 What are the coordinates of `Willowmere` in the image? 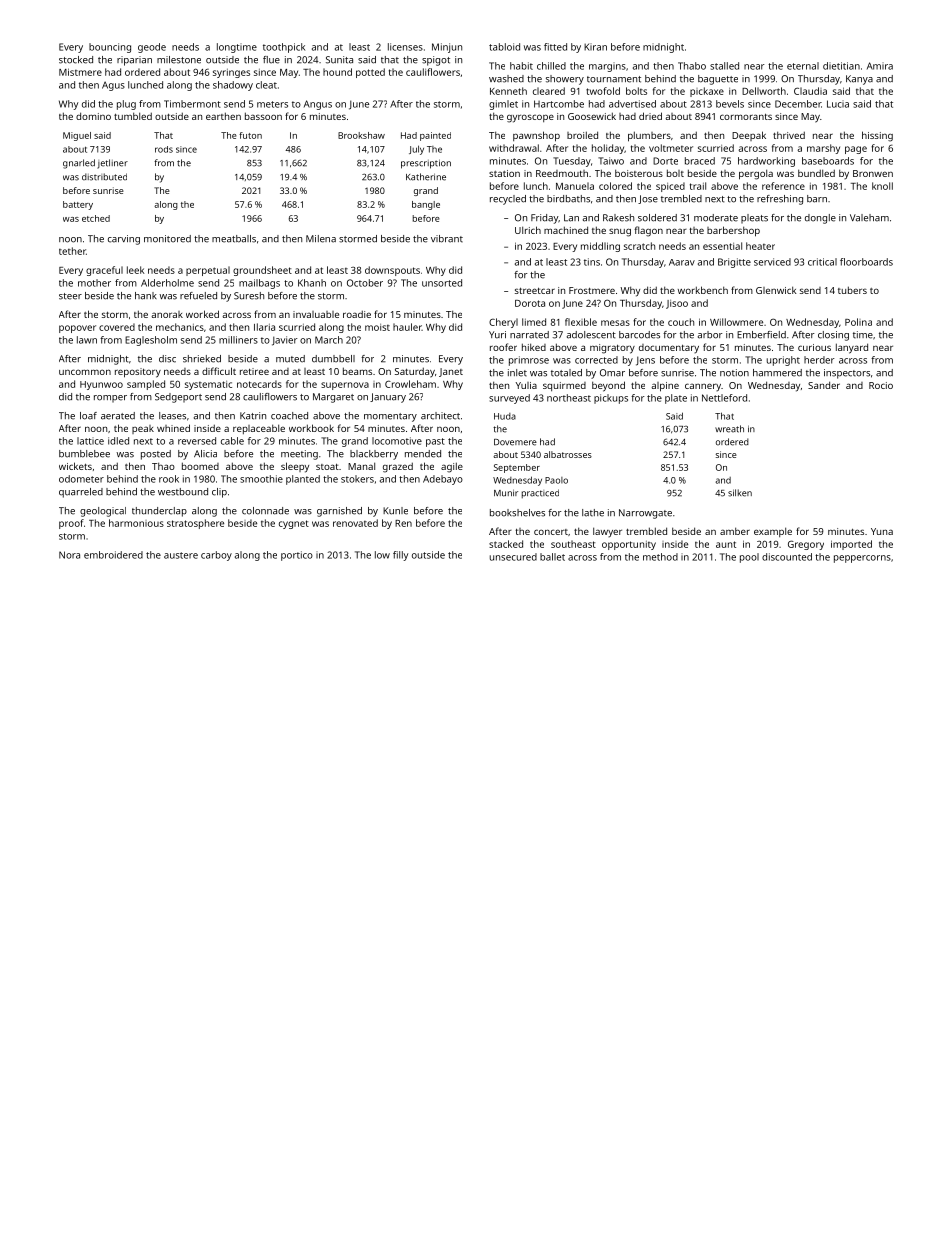 It's located at (736, 322).
